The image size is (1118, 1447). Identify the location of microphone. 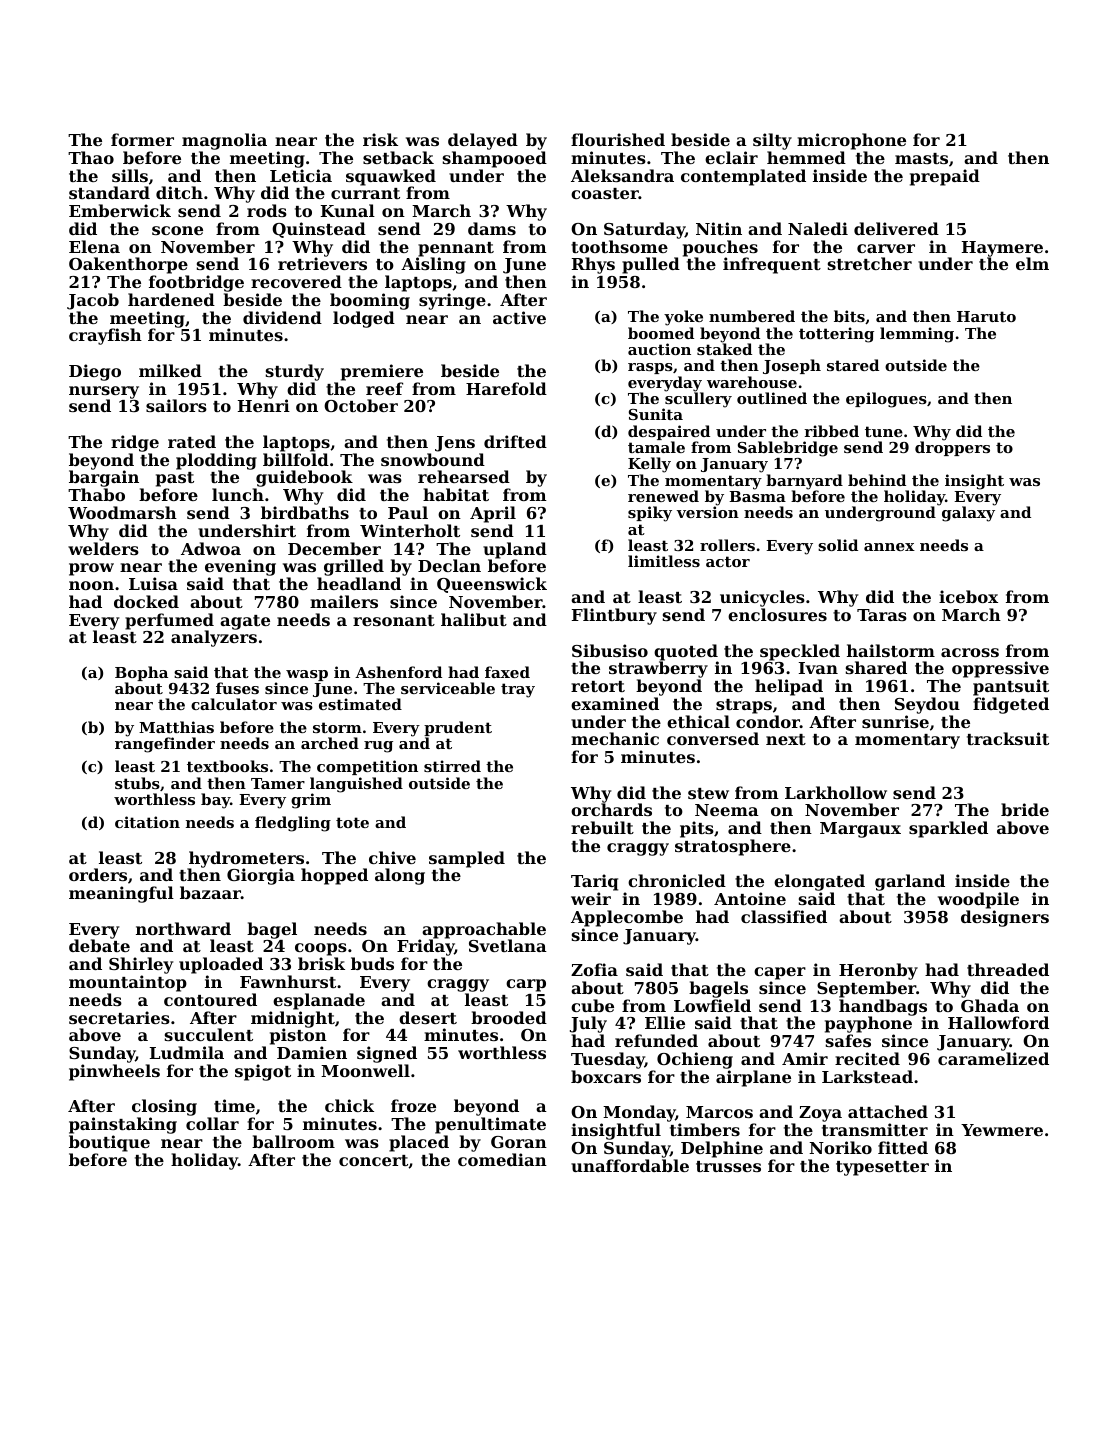
(851, 141).
